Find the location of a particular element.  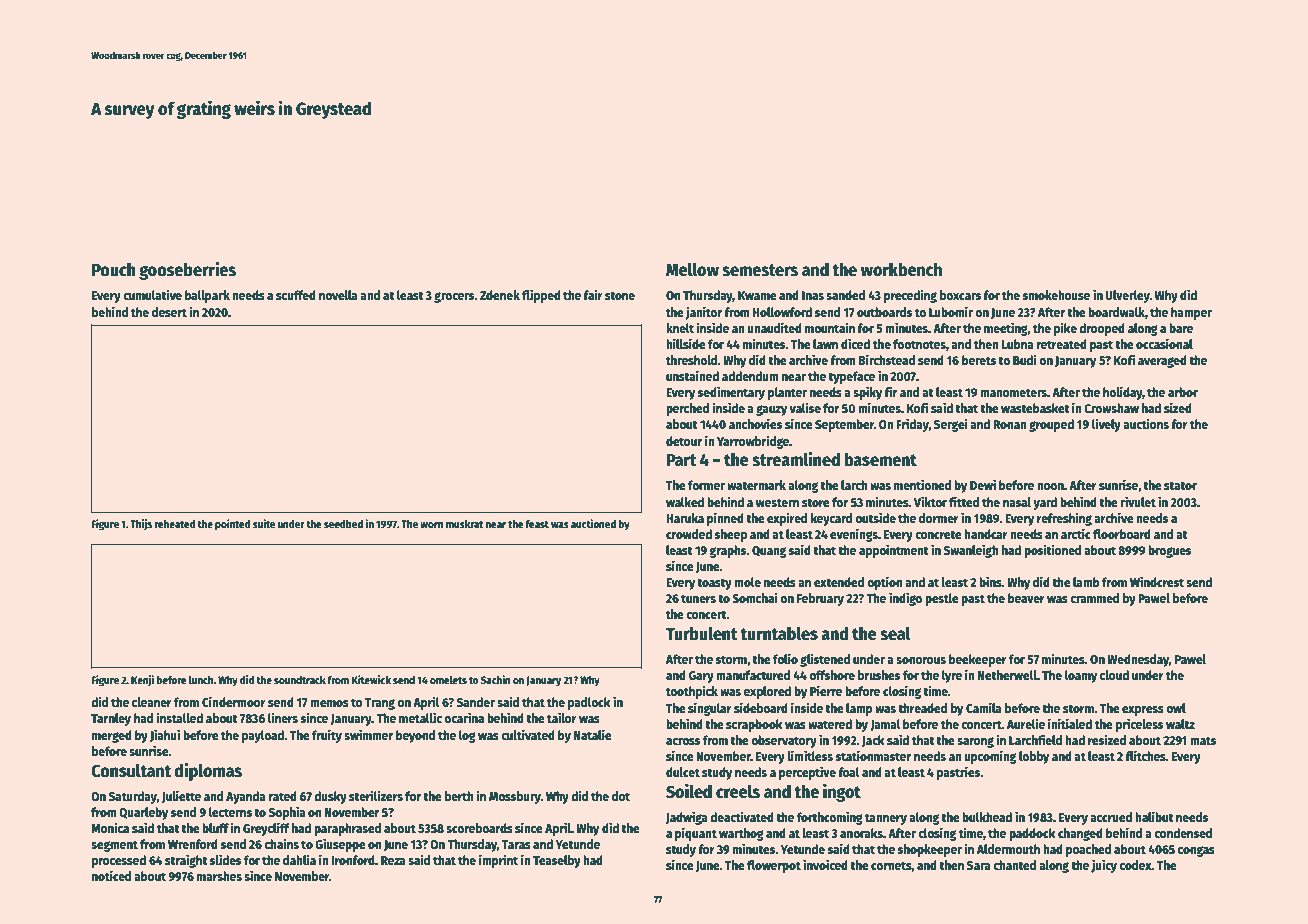

seal is located at coordinates (895, 633).
